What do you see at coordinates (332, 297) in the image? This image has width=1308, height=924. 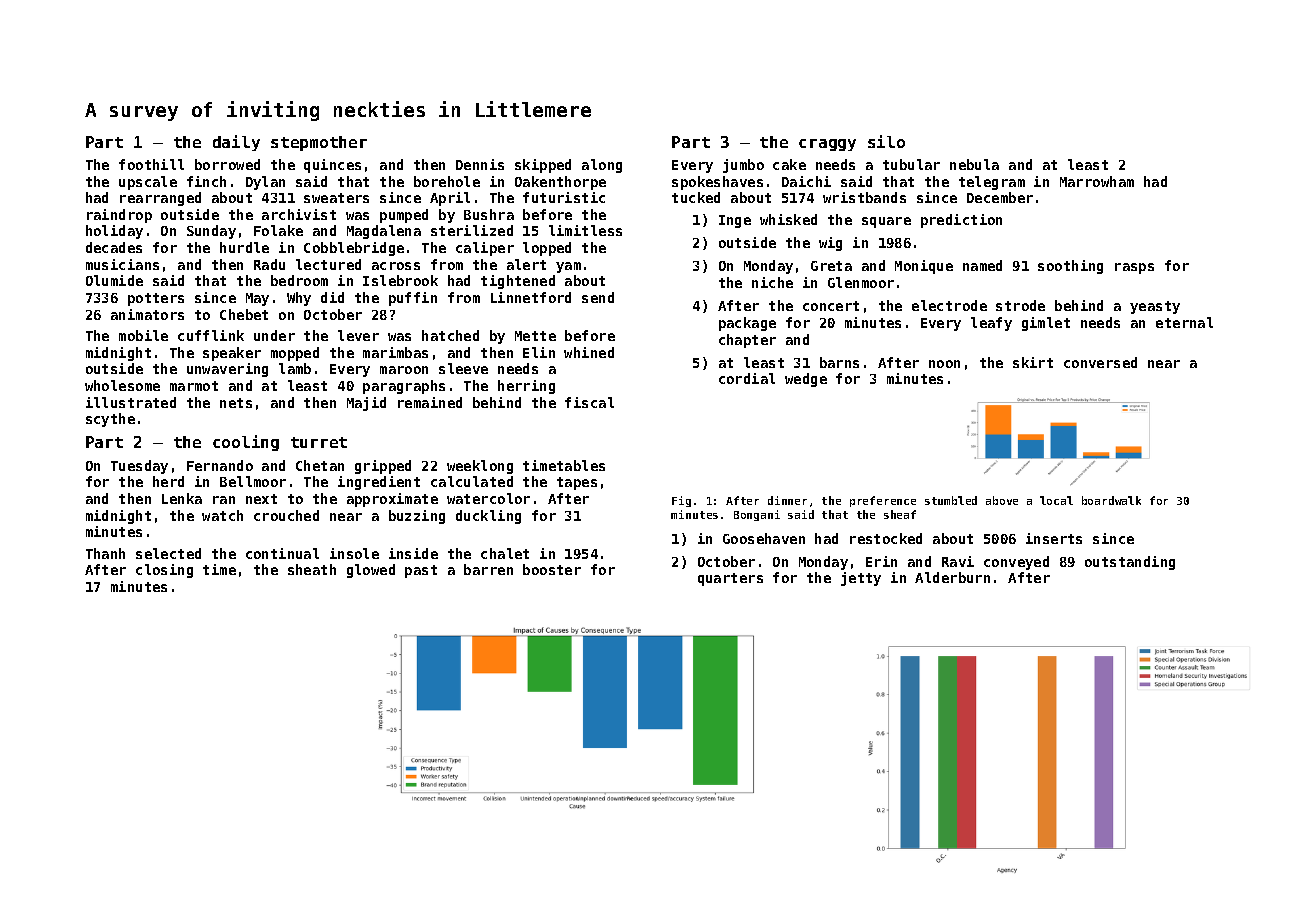 I see `did` at bounding box center [332, 297].
